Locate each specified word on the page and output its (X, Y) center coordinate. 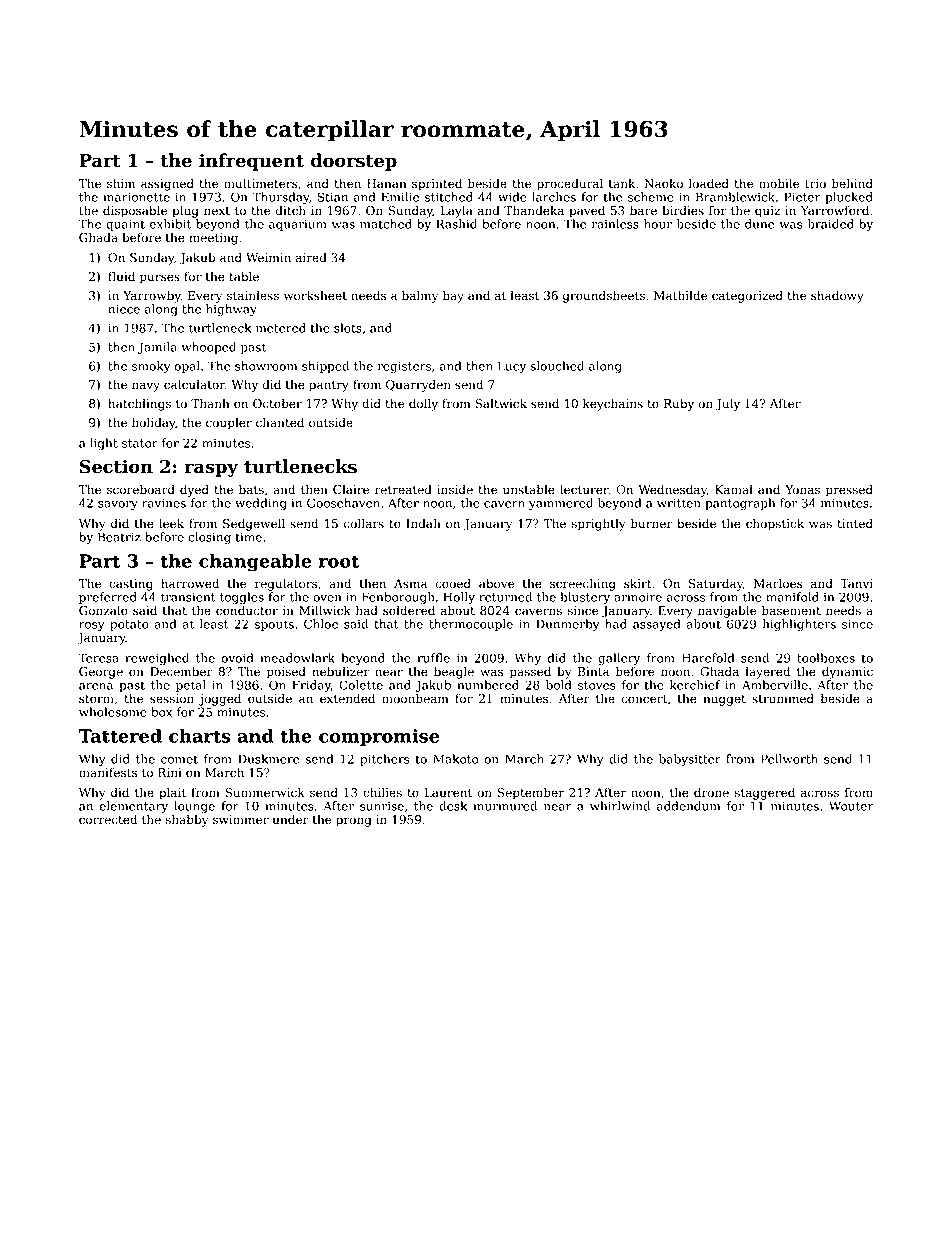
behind (852, 183)
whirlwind (620, 806)
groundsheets (604, 296)
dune (759, 224)
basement (791, 610)
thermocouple (471, 625)
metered (281, 328)
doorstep (354, 162)
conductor (247, 610)
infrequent (251, 162)
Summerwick (265, 792)
